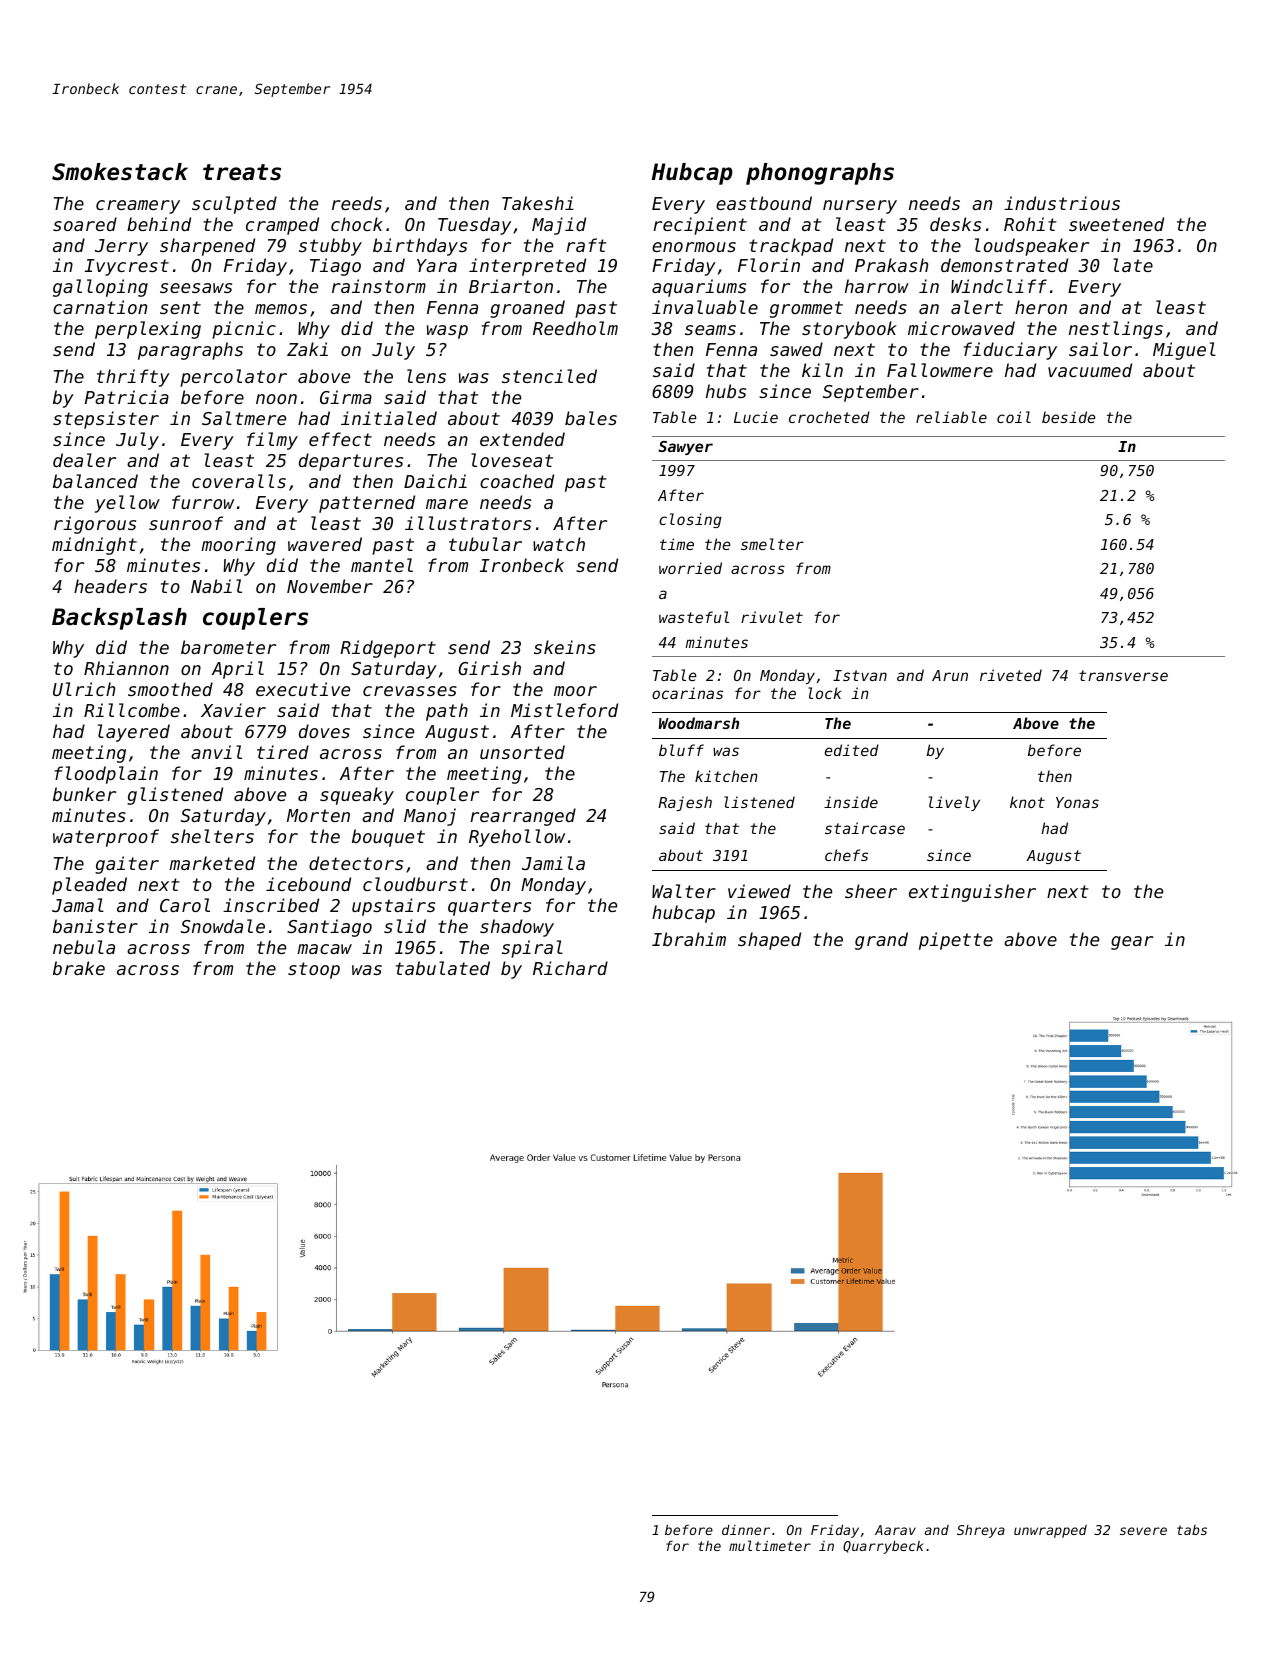 The width and height of the document is (1277, 1653). Describe the element at coordinates (883, 1547) in the document. I see `Quarrybeck` at that location.
